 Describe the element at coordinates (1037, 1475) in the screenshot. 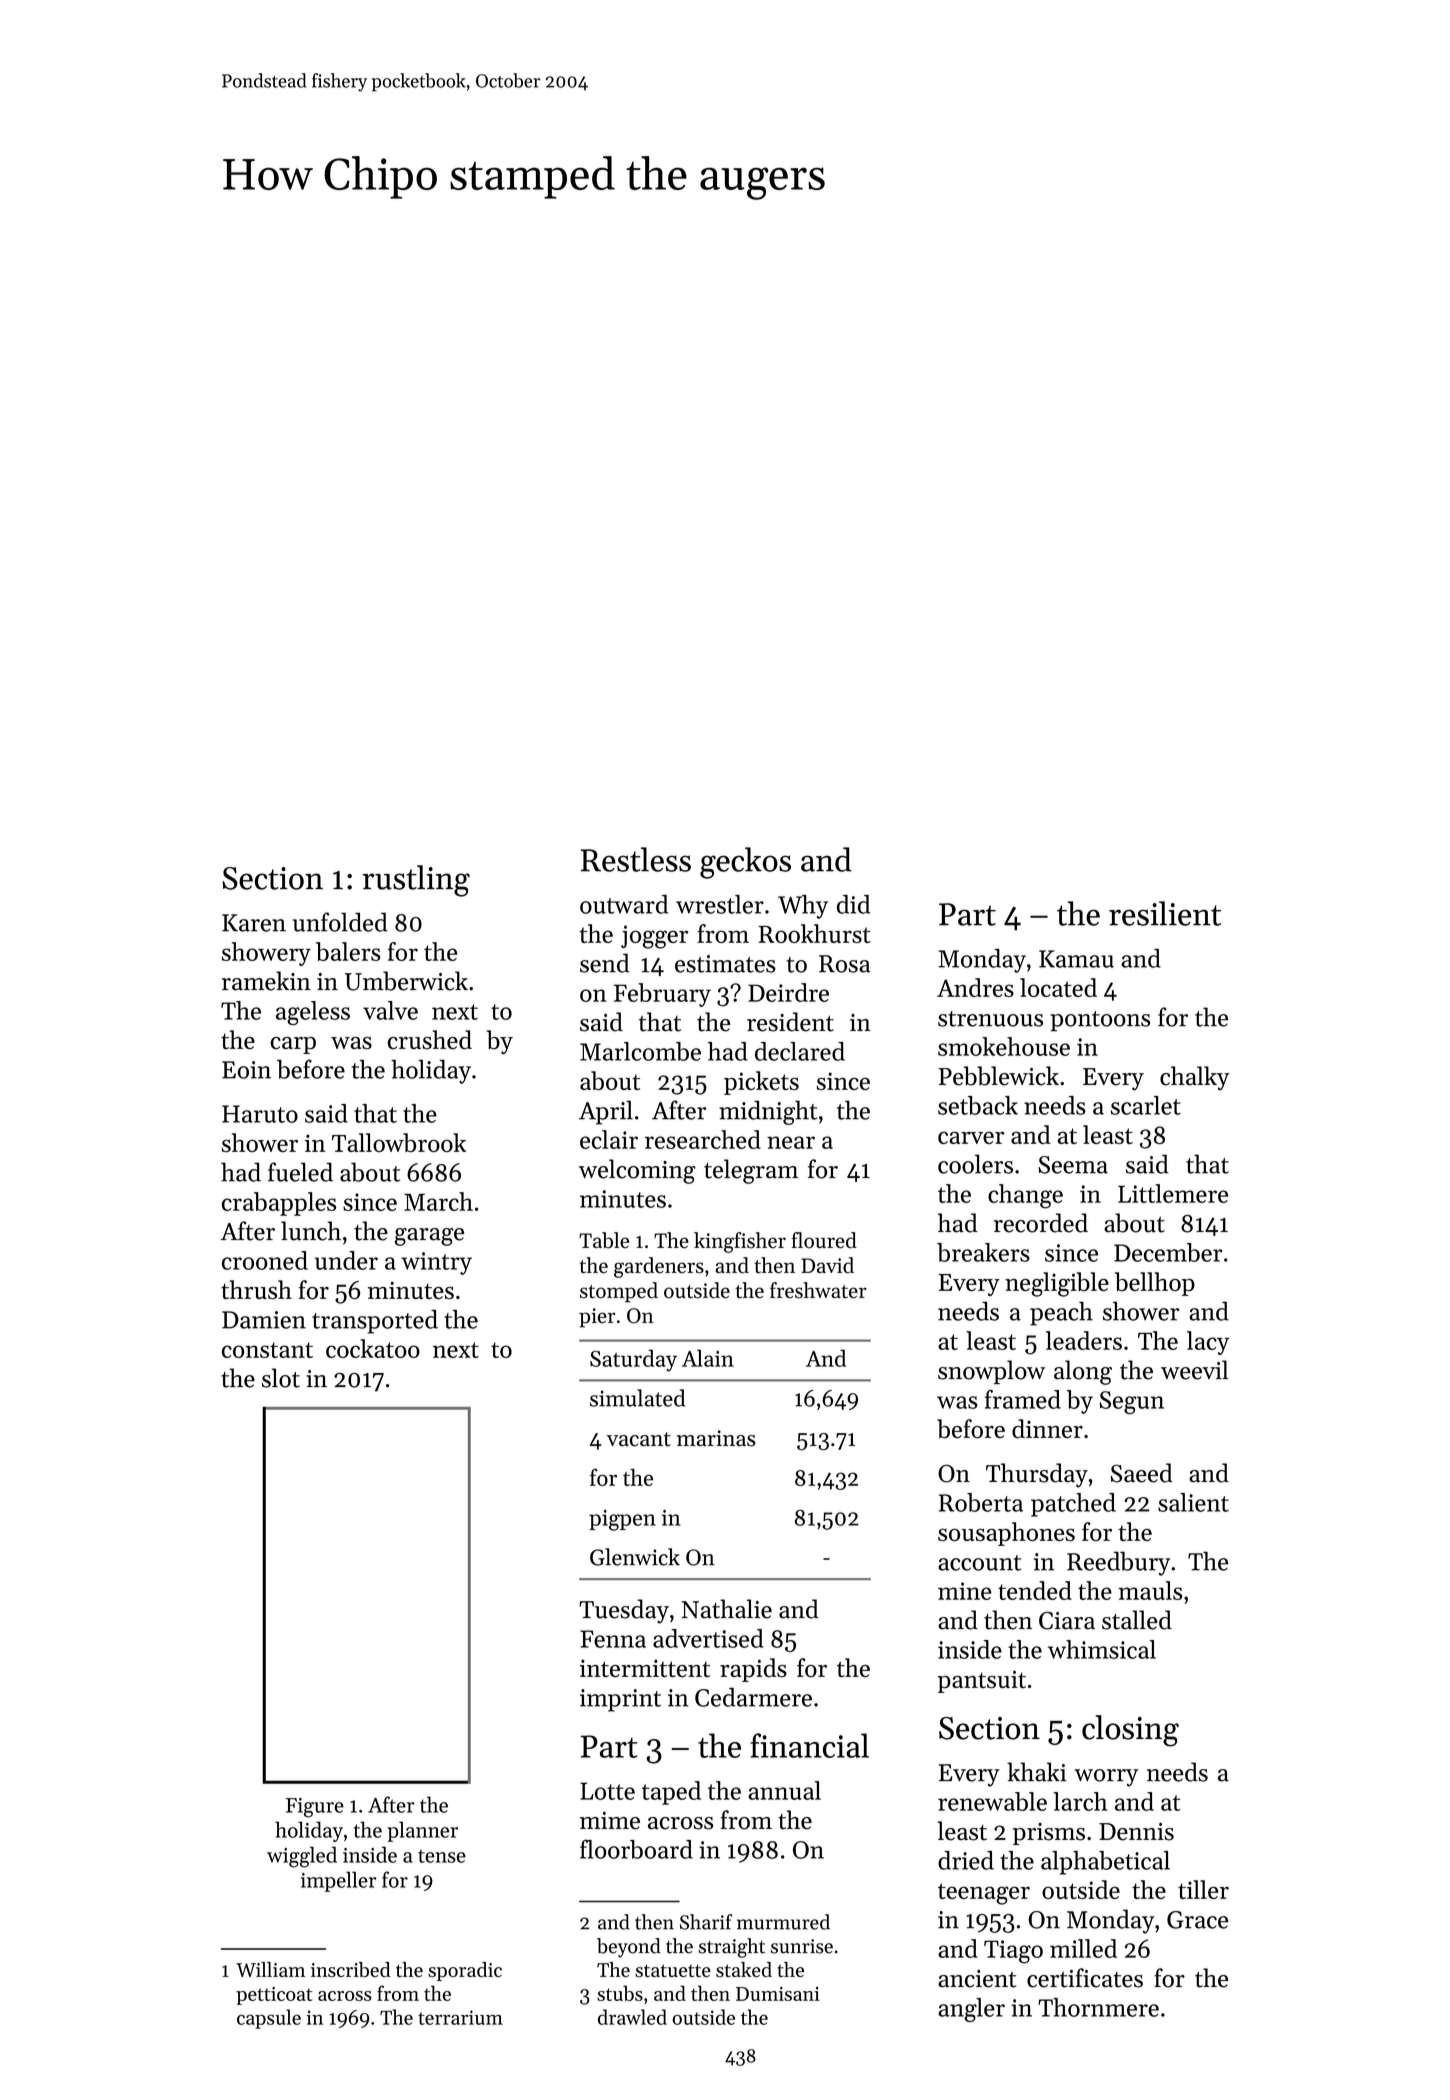

I see `Thursday` at that location.
